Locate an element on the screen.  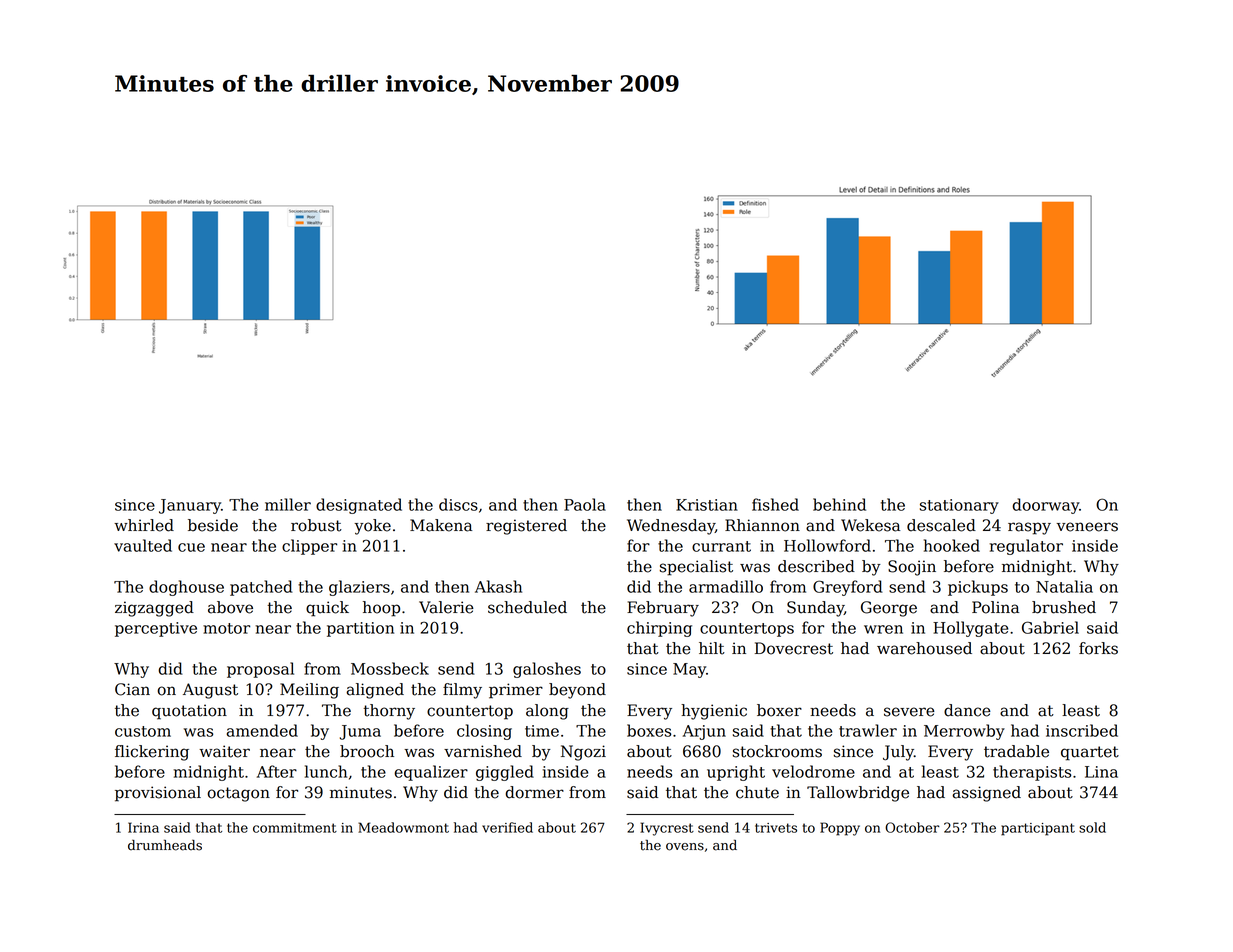
provisional is located at coordinates (158, 794).
